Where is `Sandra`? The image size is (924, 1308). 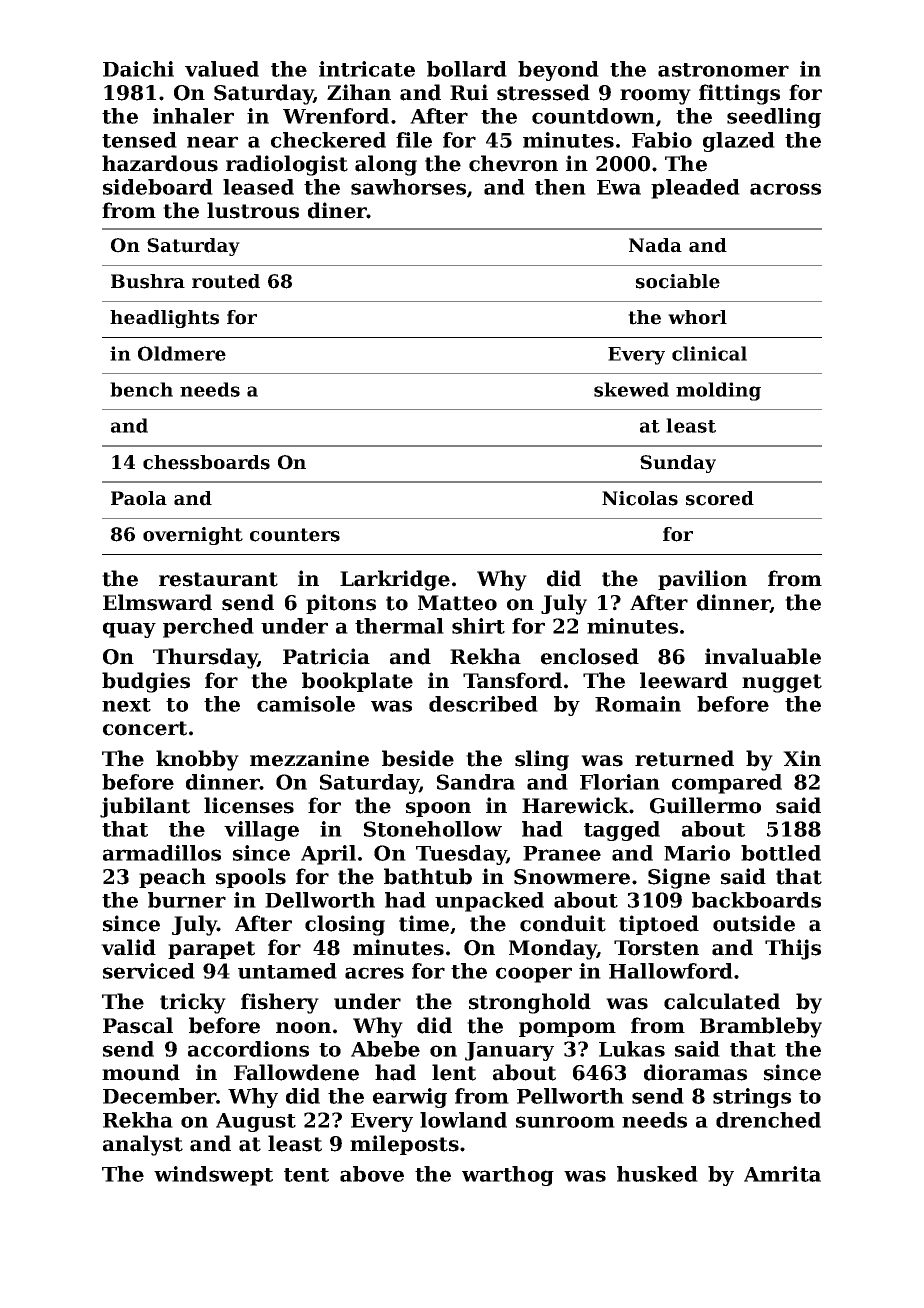 Sandra is located at coordinates (476, 782).
